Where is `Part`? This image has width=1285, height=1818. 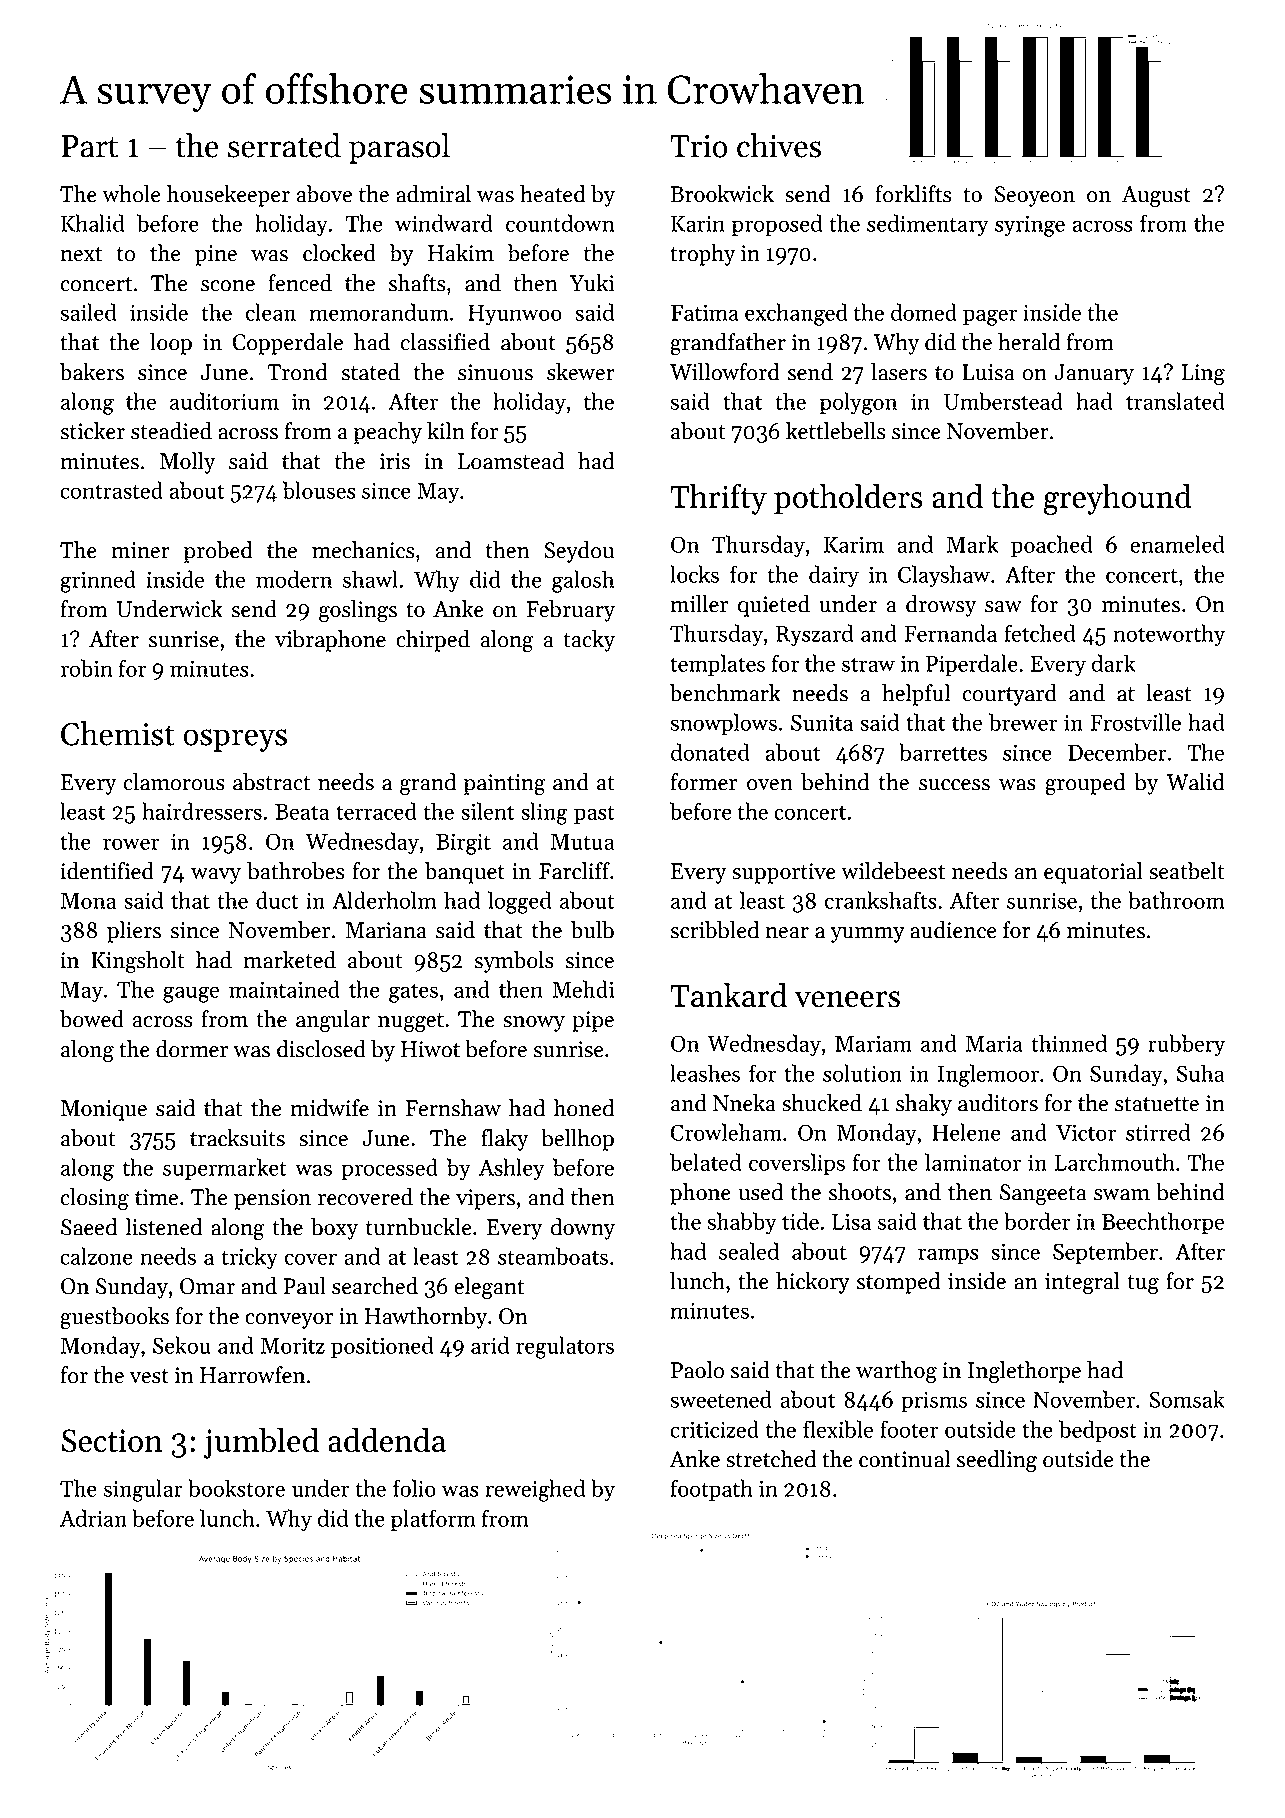 Part is located at coordinates (90, 146).
